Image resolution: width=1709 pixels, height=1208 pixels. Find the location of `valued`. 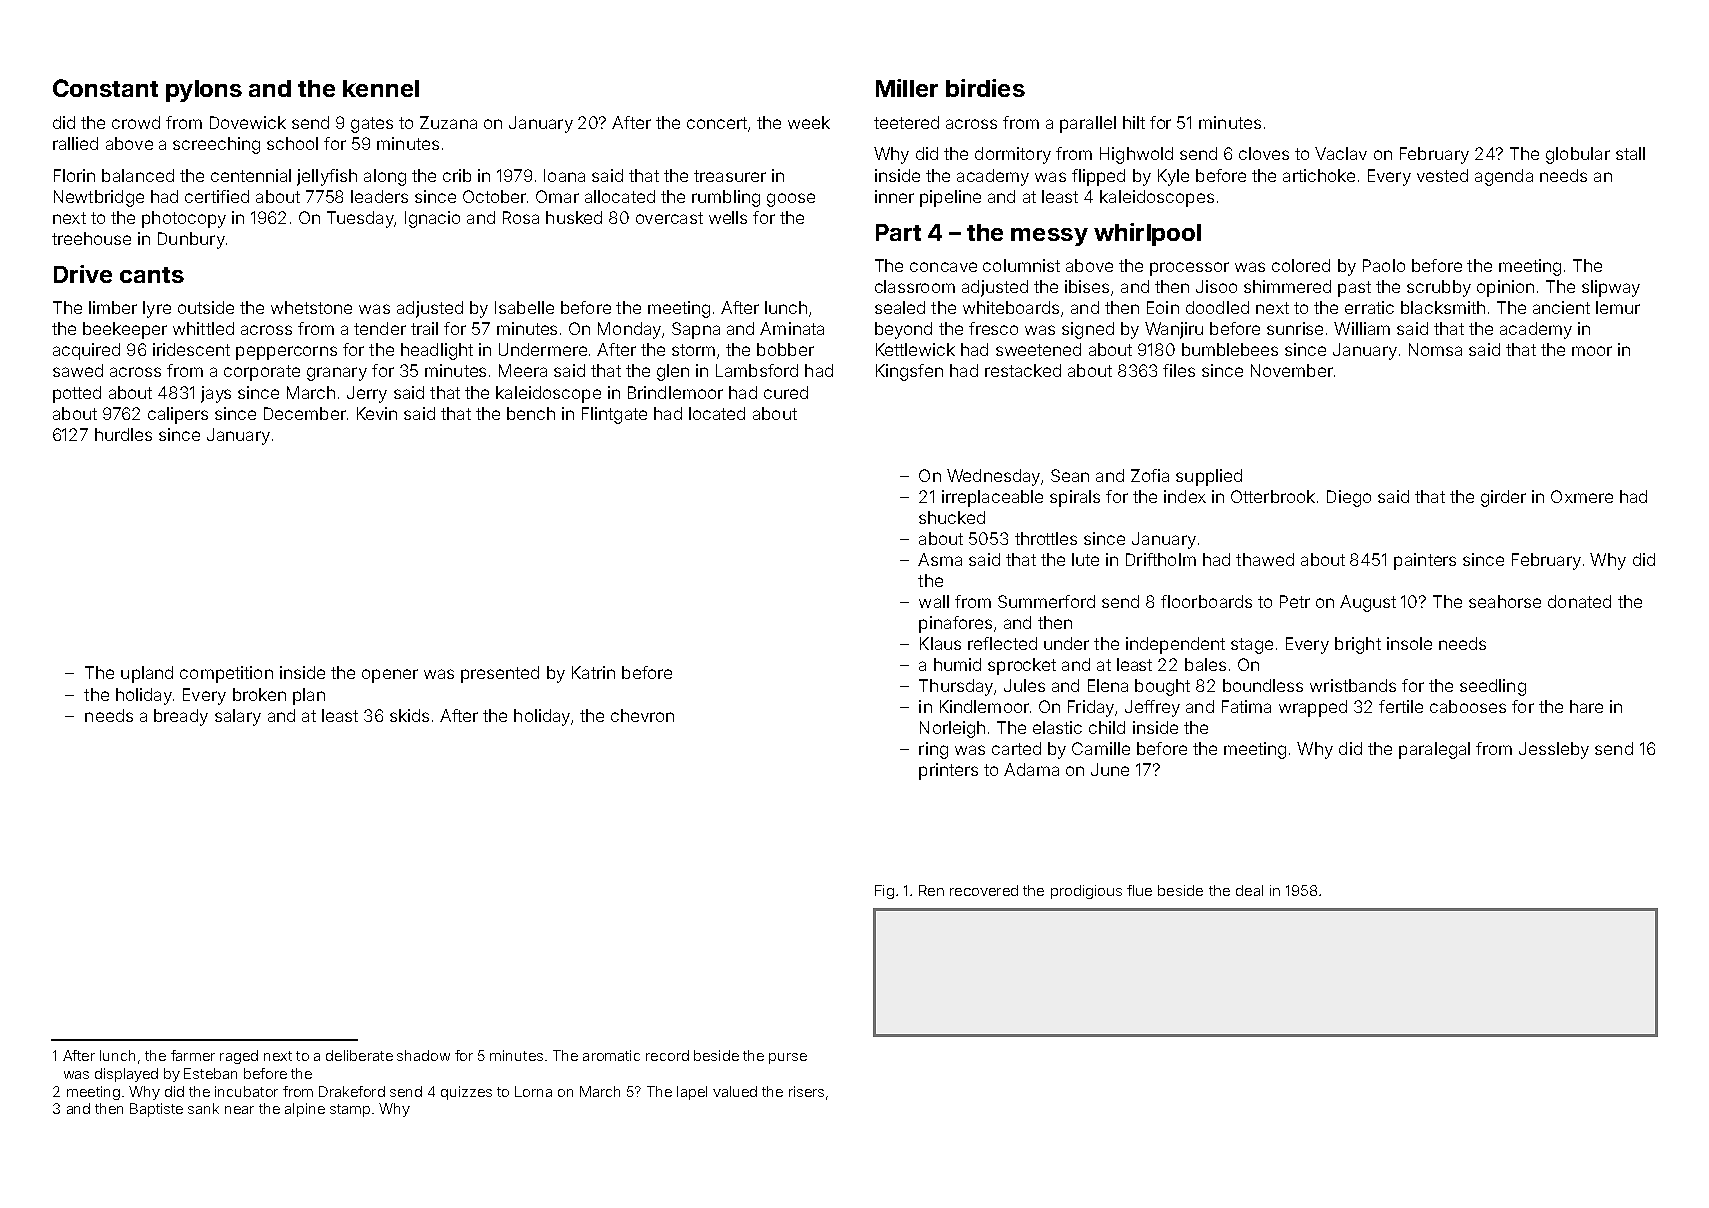

valued is located at coordinates (735, 1091).
